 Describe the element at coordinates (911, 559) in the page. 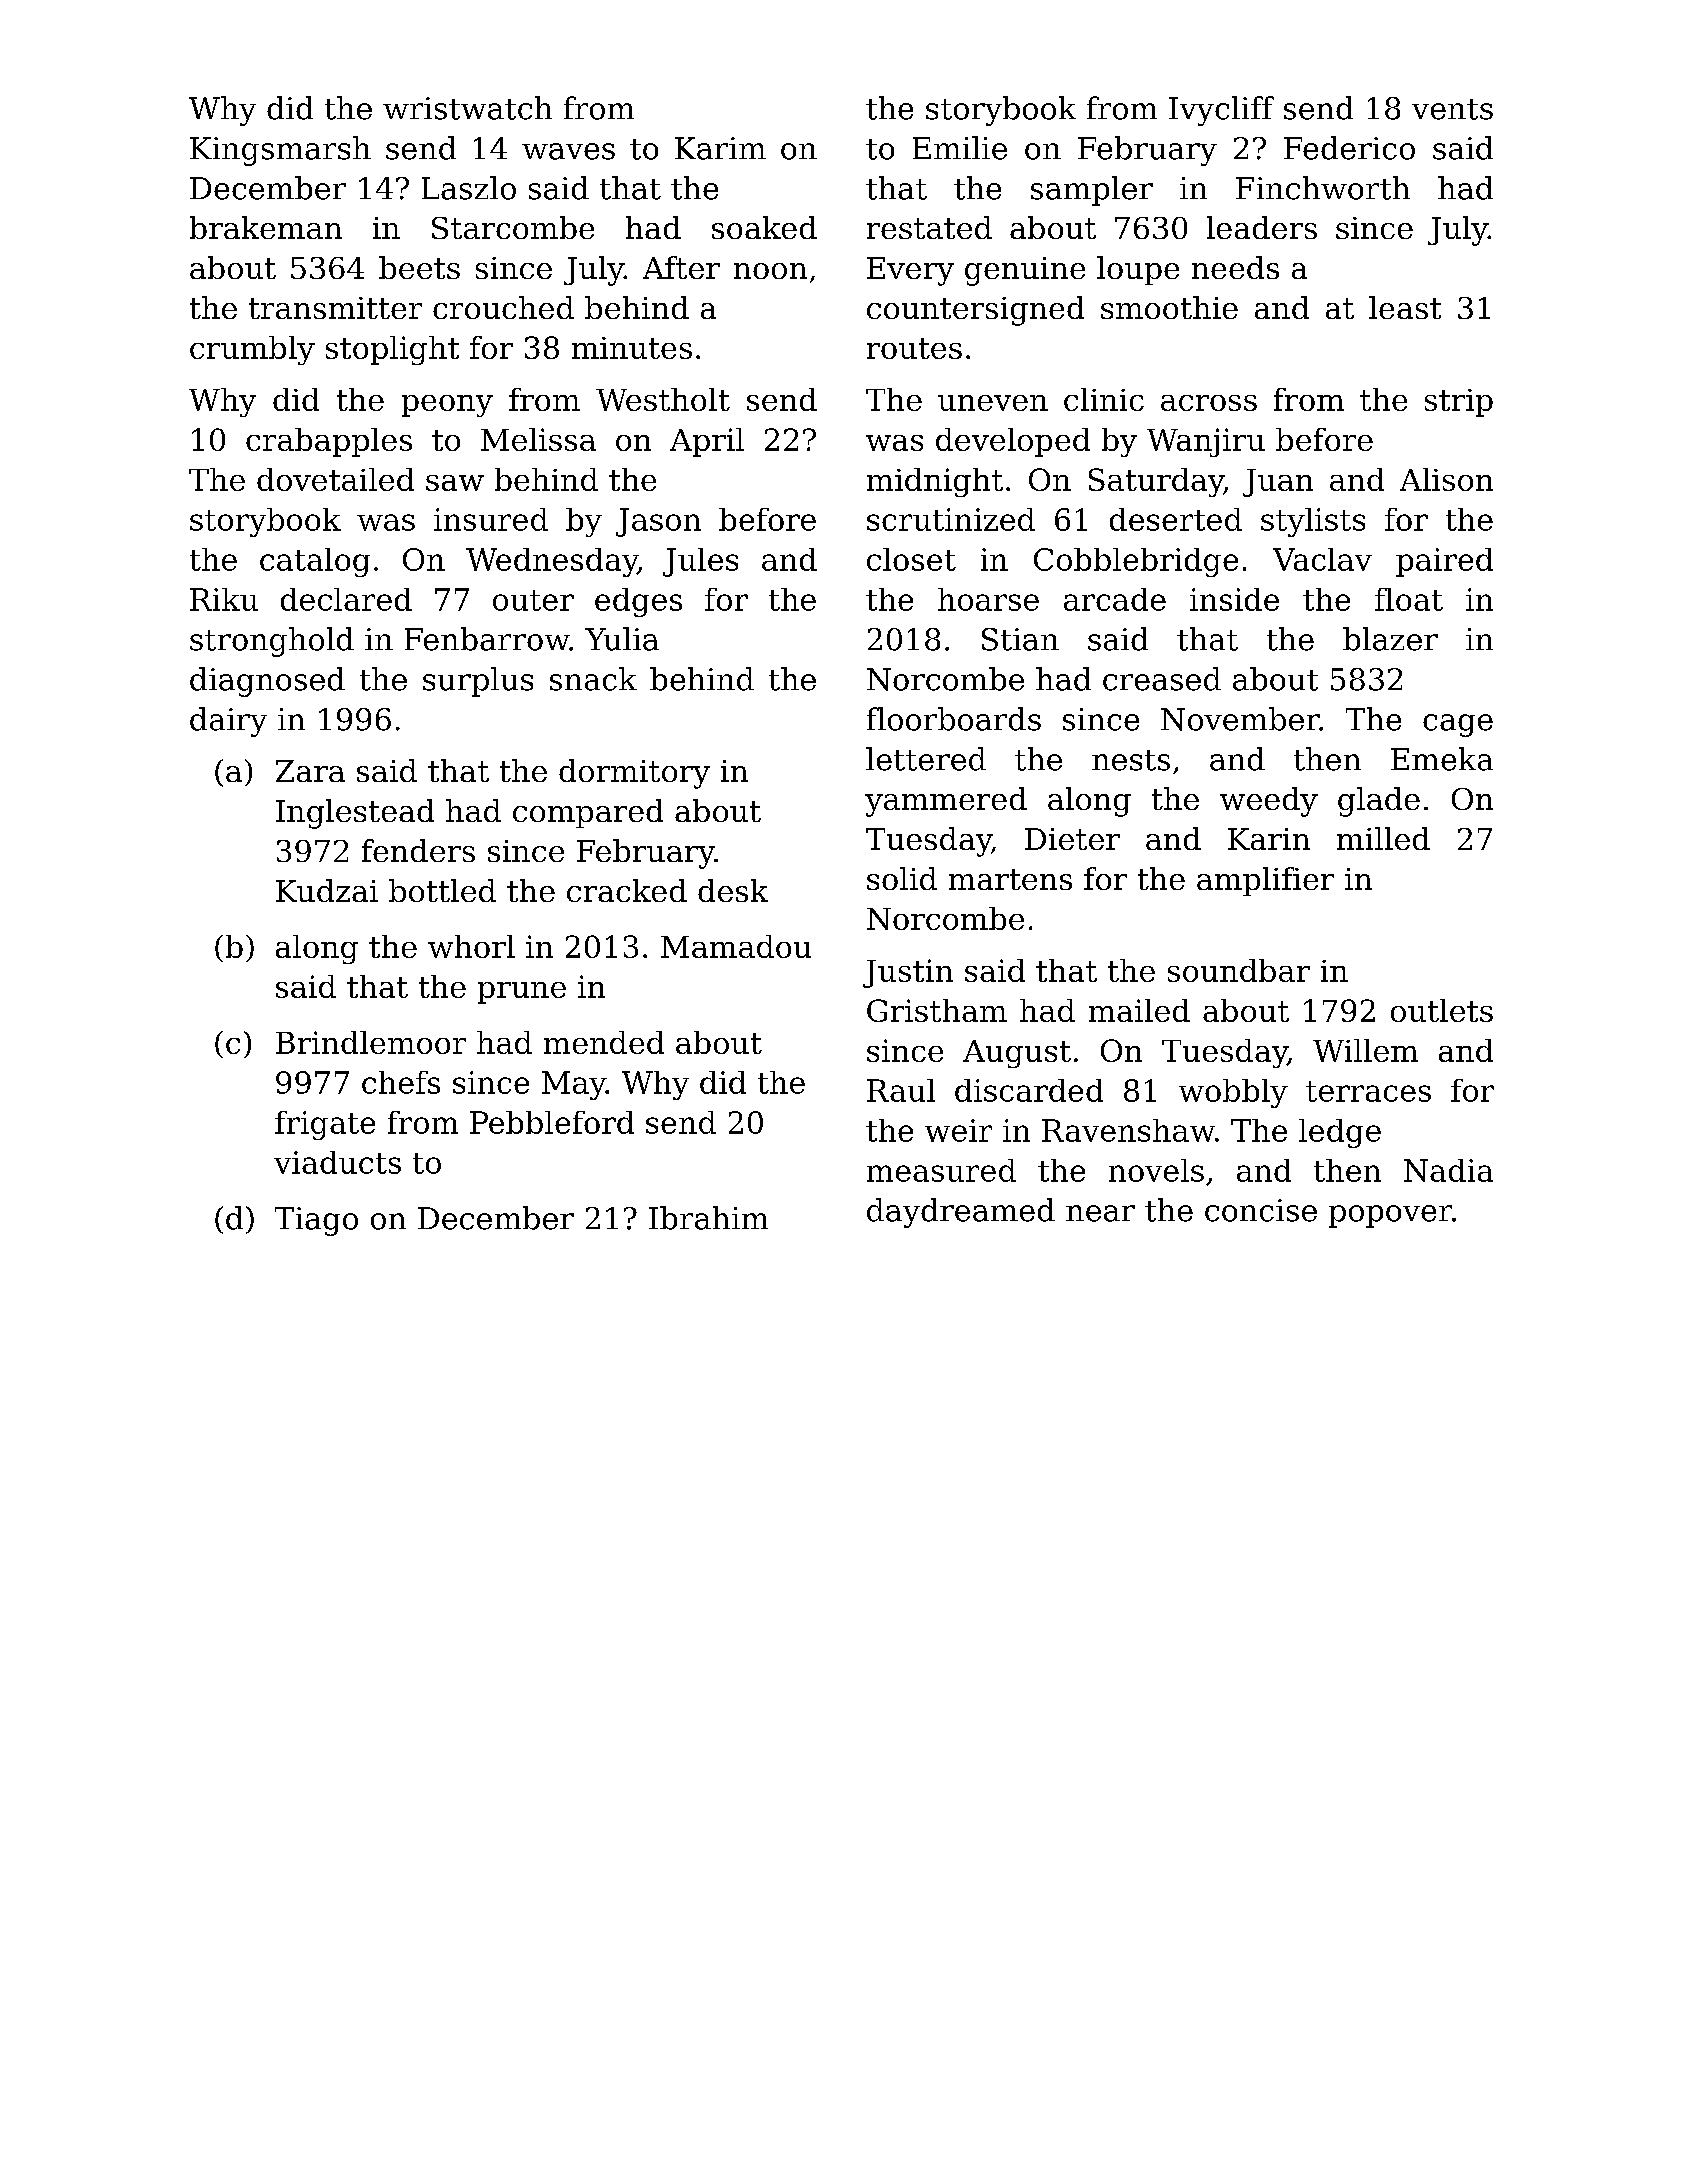

I see `closet` at that location.
